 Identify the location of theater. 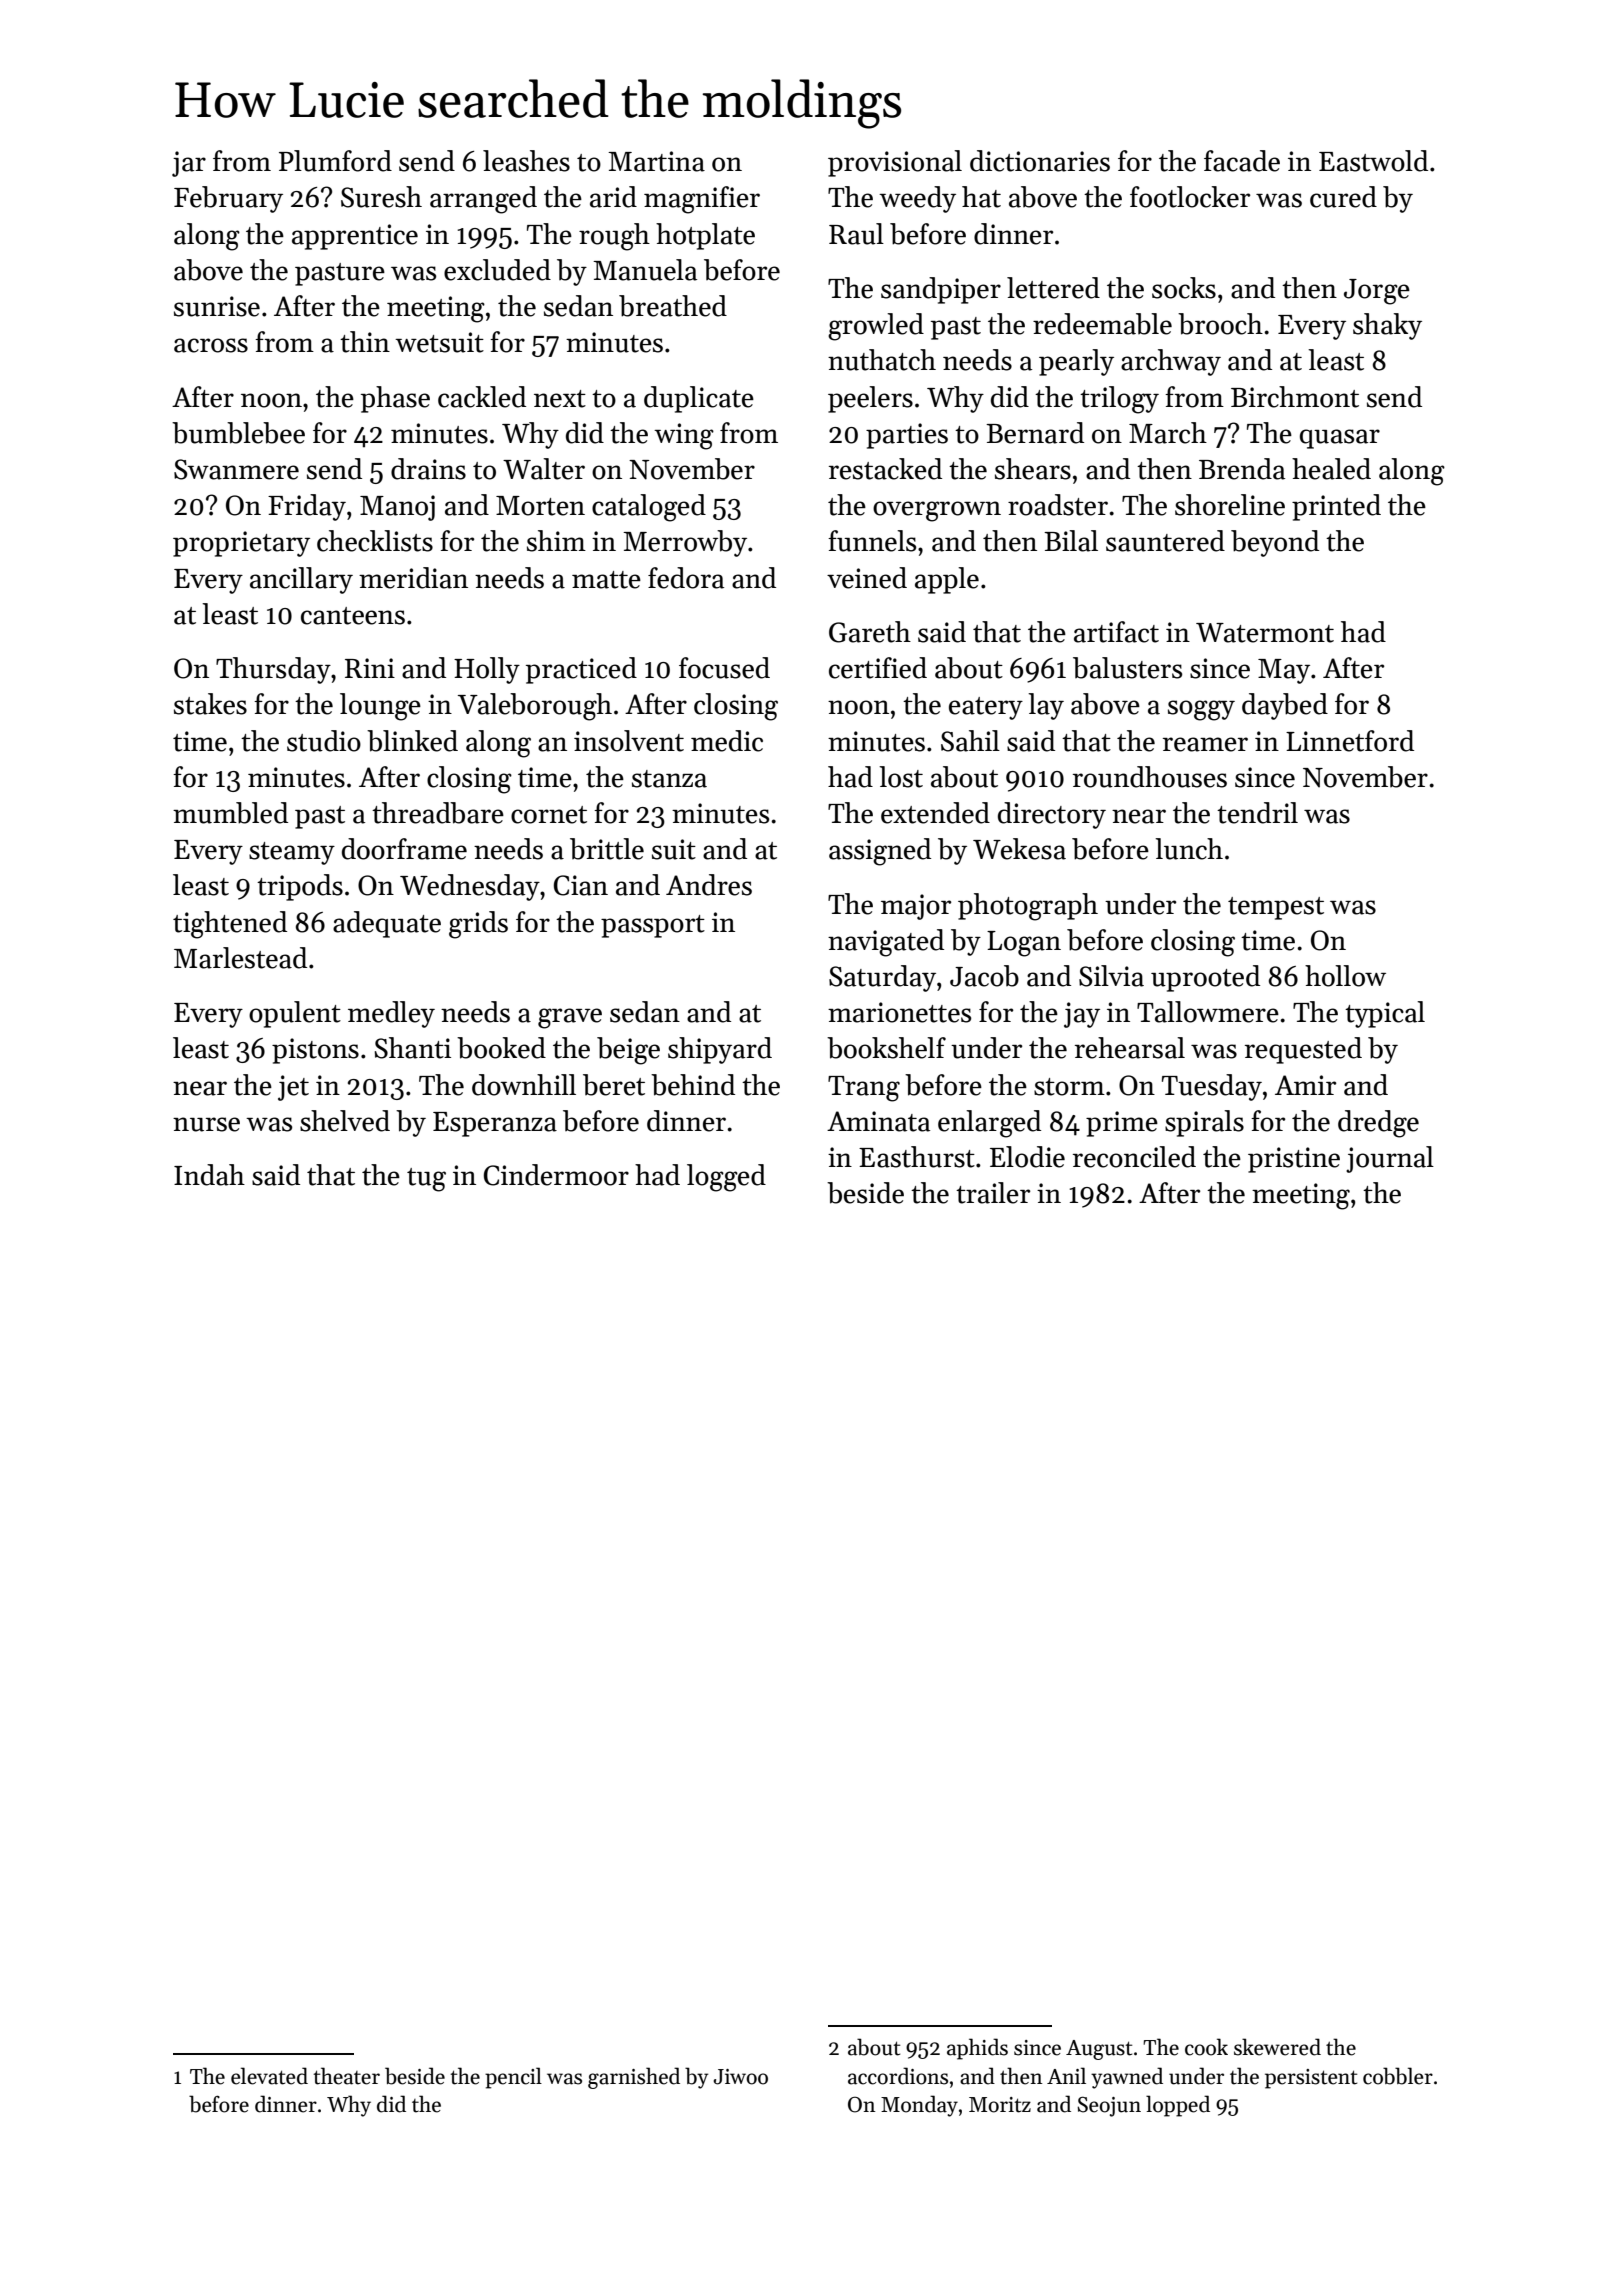
(346, 2076).
